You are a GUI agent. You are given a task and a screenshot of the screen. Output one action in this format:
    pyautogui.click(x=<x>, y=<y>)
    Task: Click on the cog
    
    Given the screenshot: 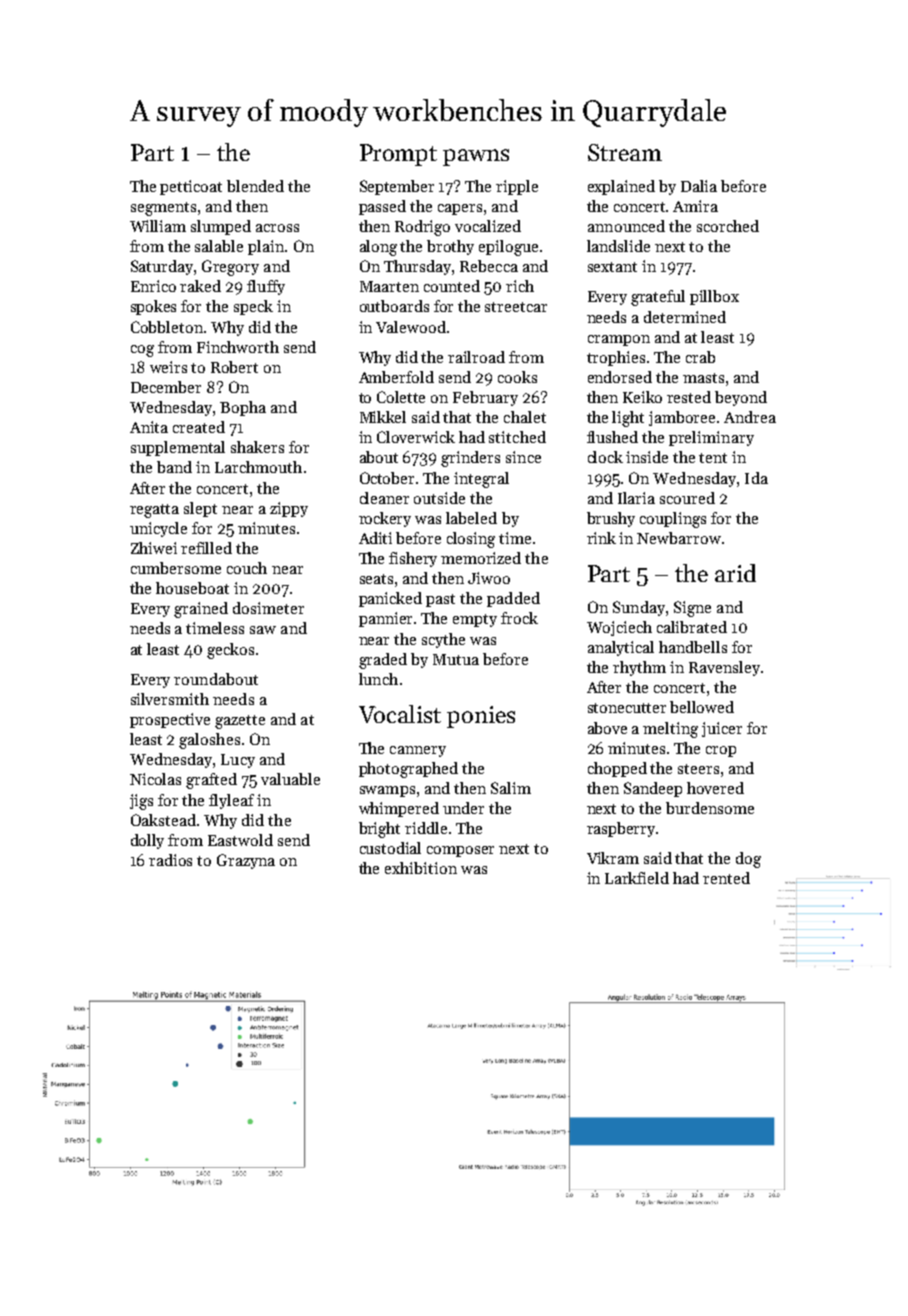 What is the action you would take?
    pyautogui.click(x=142, y=351)
